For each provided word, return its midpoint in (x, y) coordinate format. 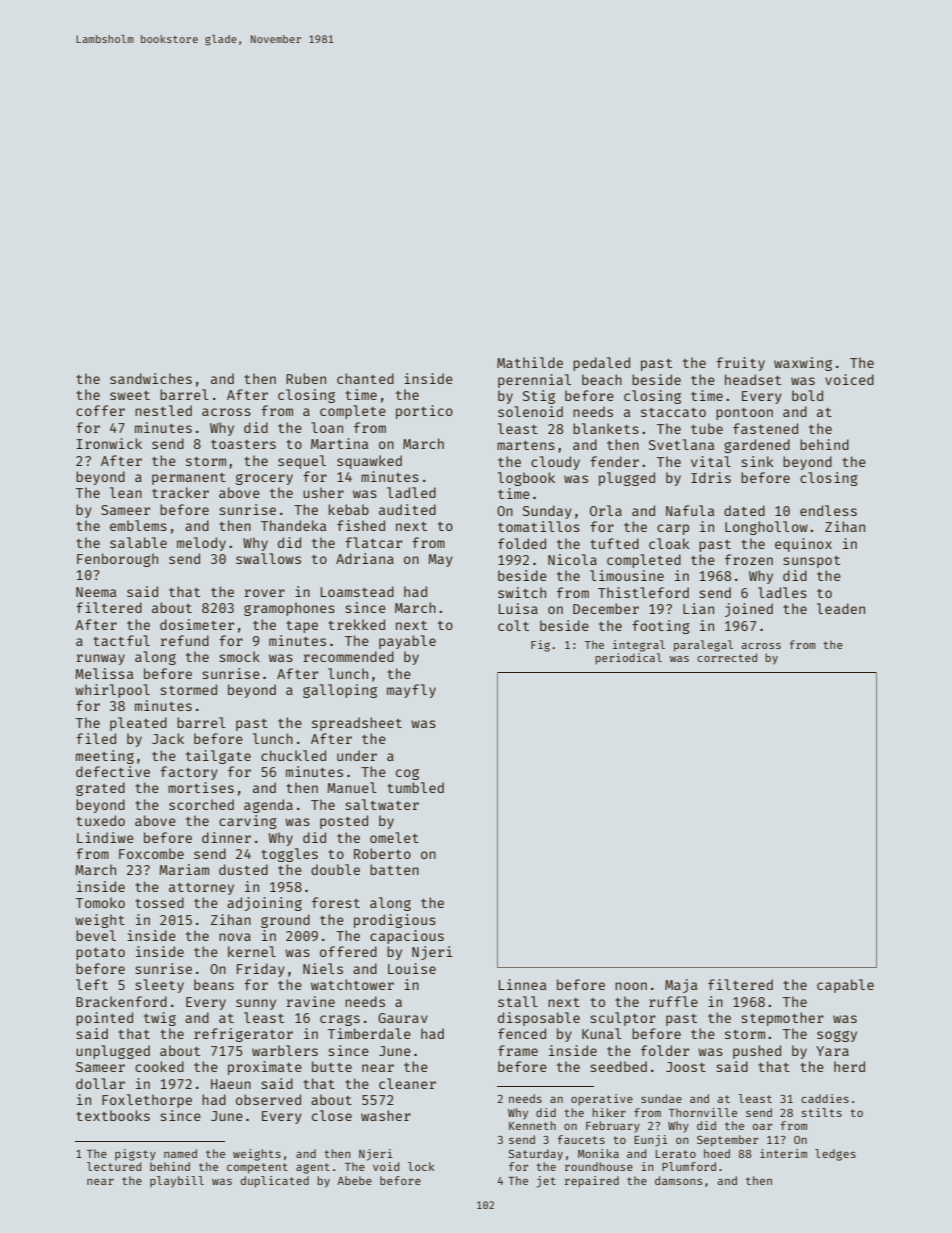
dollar (100, 1083)
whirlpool (112, 691)
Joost (686, 1067)
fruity (740, 364)
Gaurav (403, 1018)
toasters (243, 444)
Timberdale (369, 1033)
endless (828, 510)
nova (235, 937)
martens (526, 445)
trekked (356, 624)
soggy (837, 1036)
